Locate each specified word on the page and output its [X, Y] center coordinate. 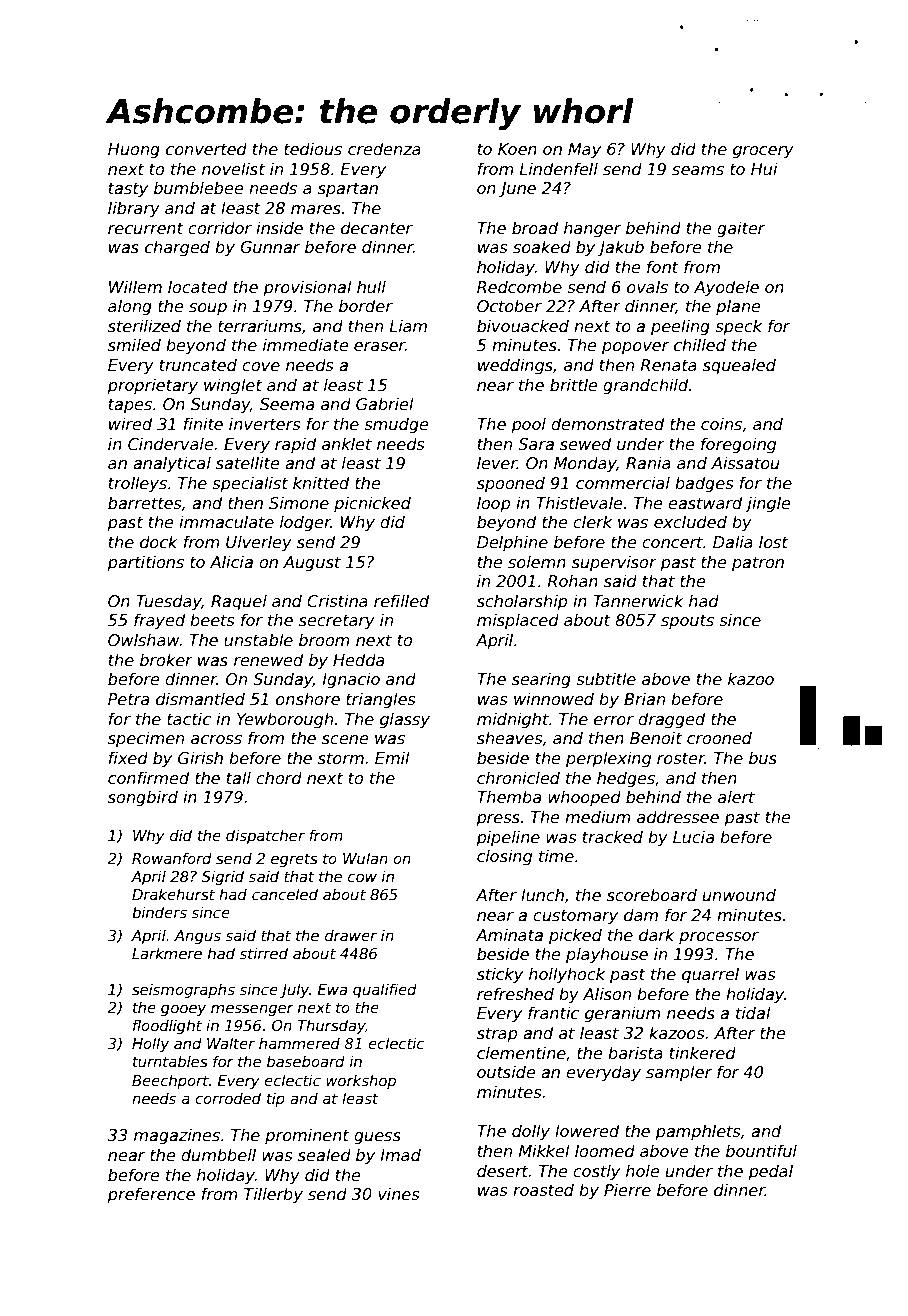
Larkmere [167, 953]
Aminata [509, 934]
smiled [134, 345]
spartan [348, 190]
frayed [159, 621]
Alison [607, 993]
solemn [537, 562]
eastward [705, 503]
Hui [764, 168]
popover [635, 348]
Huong [134, 151]
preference [151, 1195]
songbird [143, 798]
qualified [385, 990]
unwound [739, 894]
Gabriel [385, 404]
